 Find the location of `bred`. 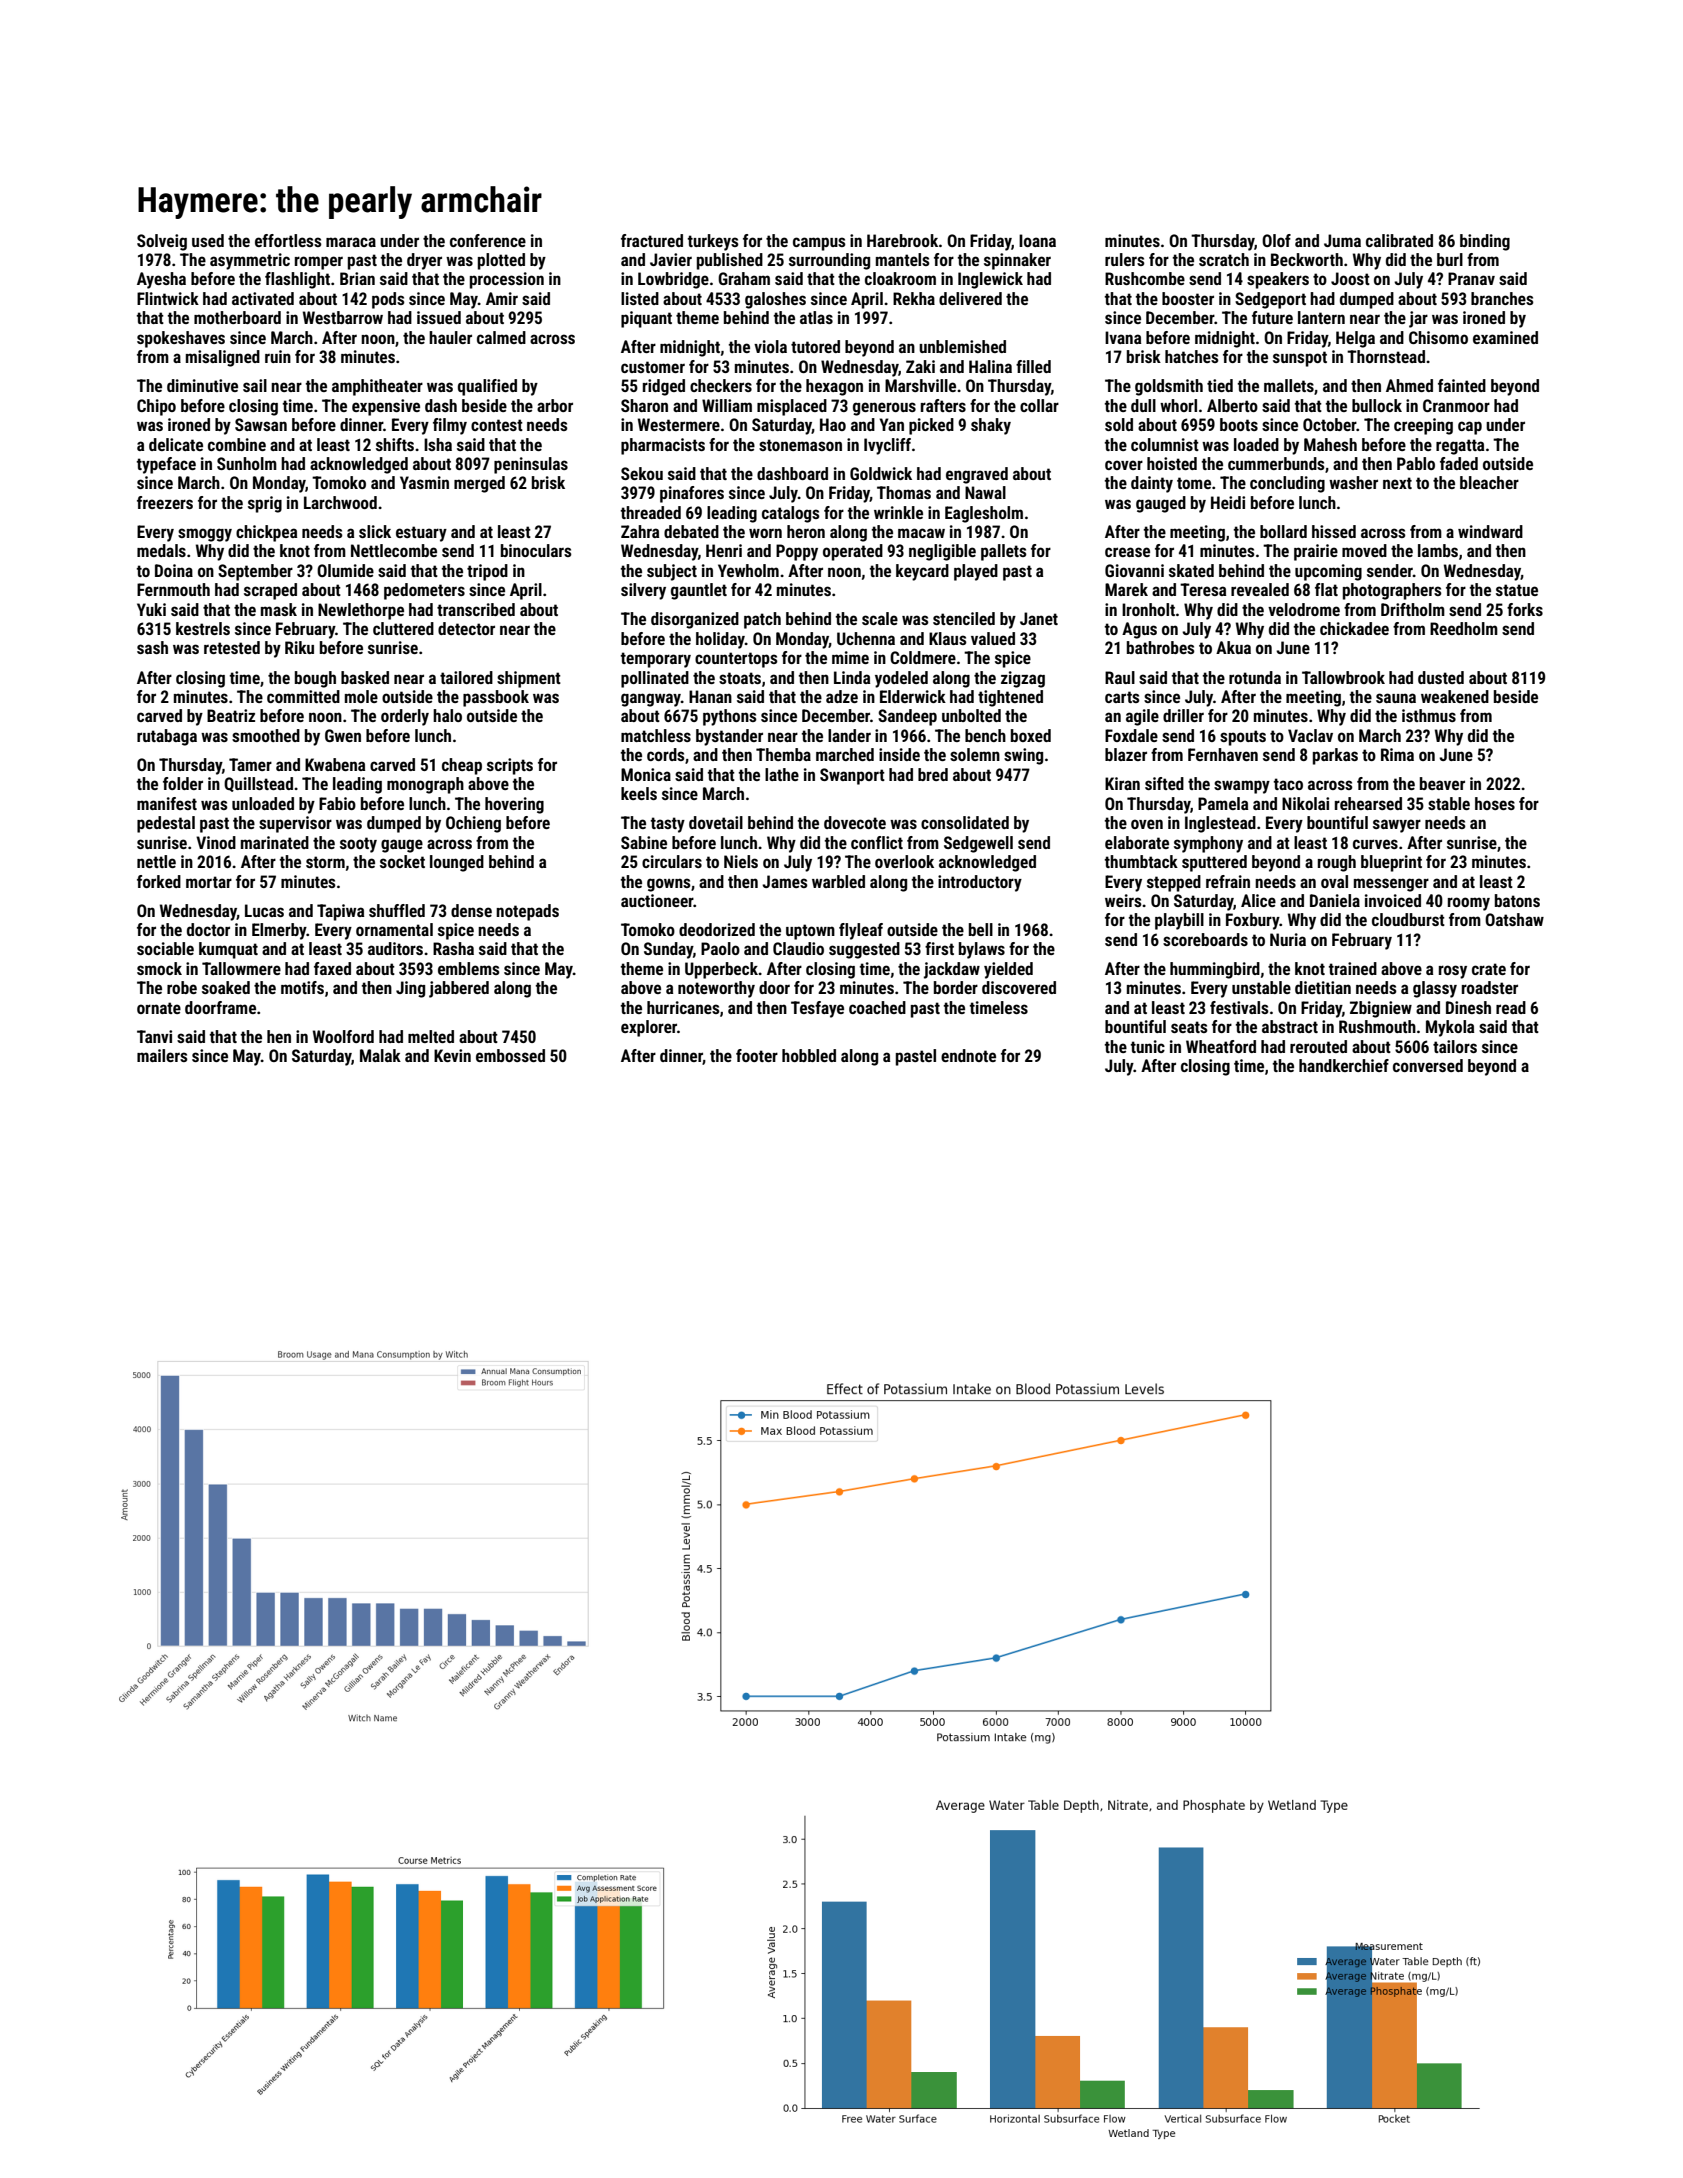

bred is located at coordinates (933, 774).
